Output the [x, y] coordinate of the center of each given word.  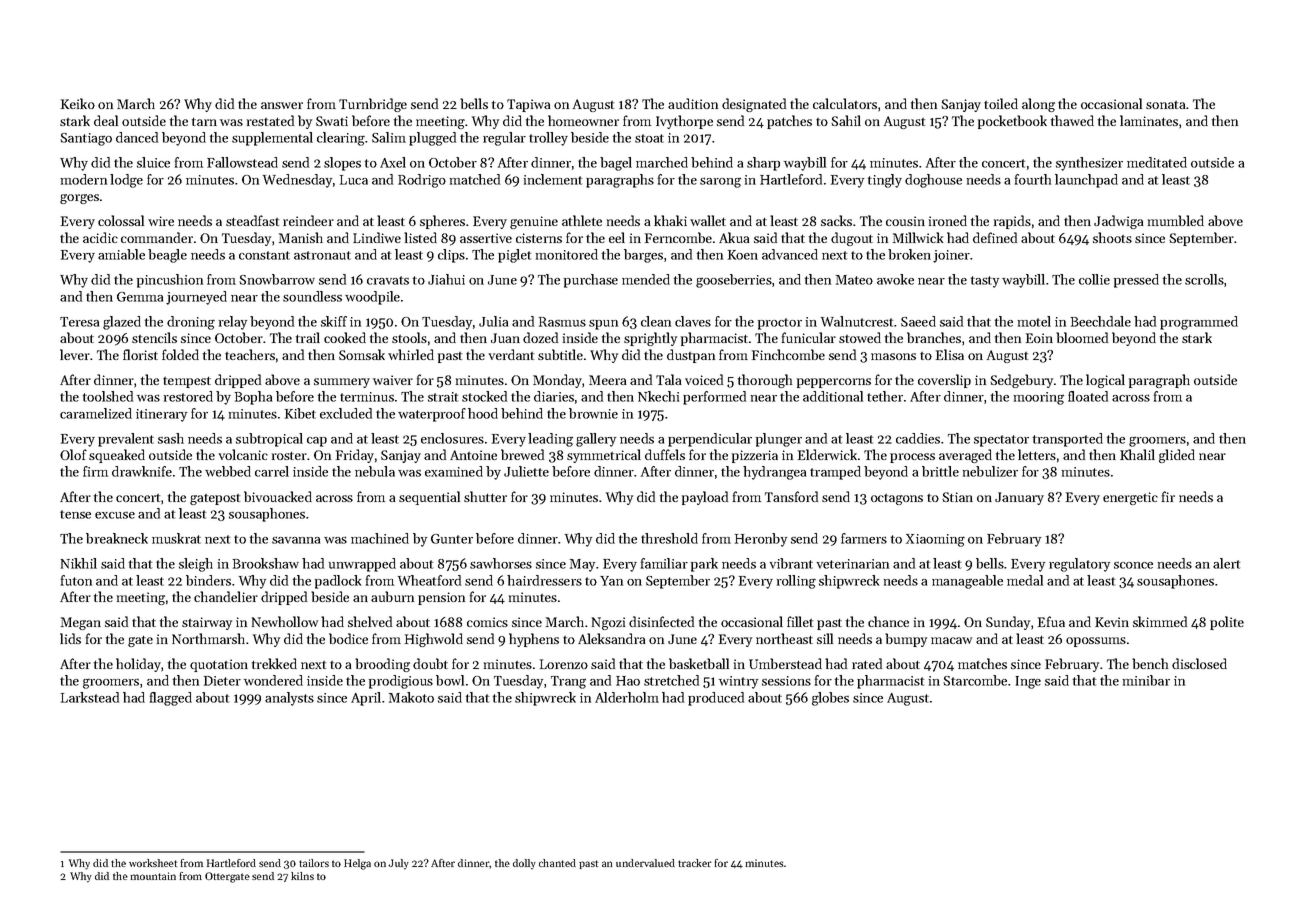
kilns [302, 876]
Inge [1028, 682]
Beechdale [1101, 321]
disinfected [661, 621]
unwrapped [362, 565]
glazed [122, 323]
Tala [668, 379]
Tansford [791, 496]
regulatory [1079, 565]
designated [754, 105]
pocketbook [1012, 122]
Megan [81, 623]
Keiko [78, 103]
